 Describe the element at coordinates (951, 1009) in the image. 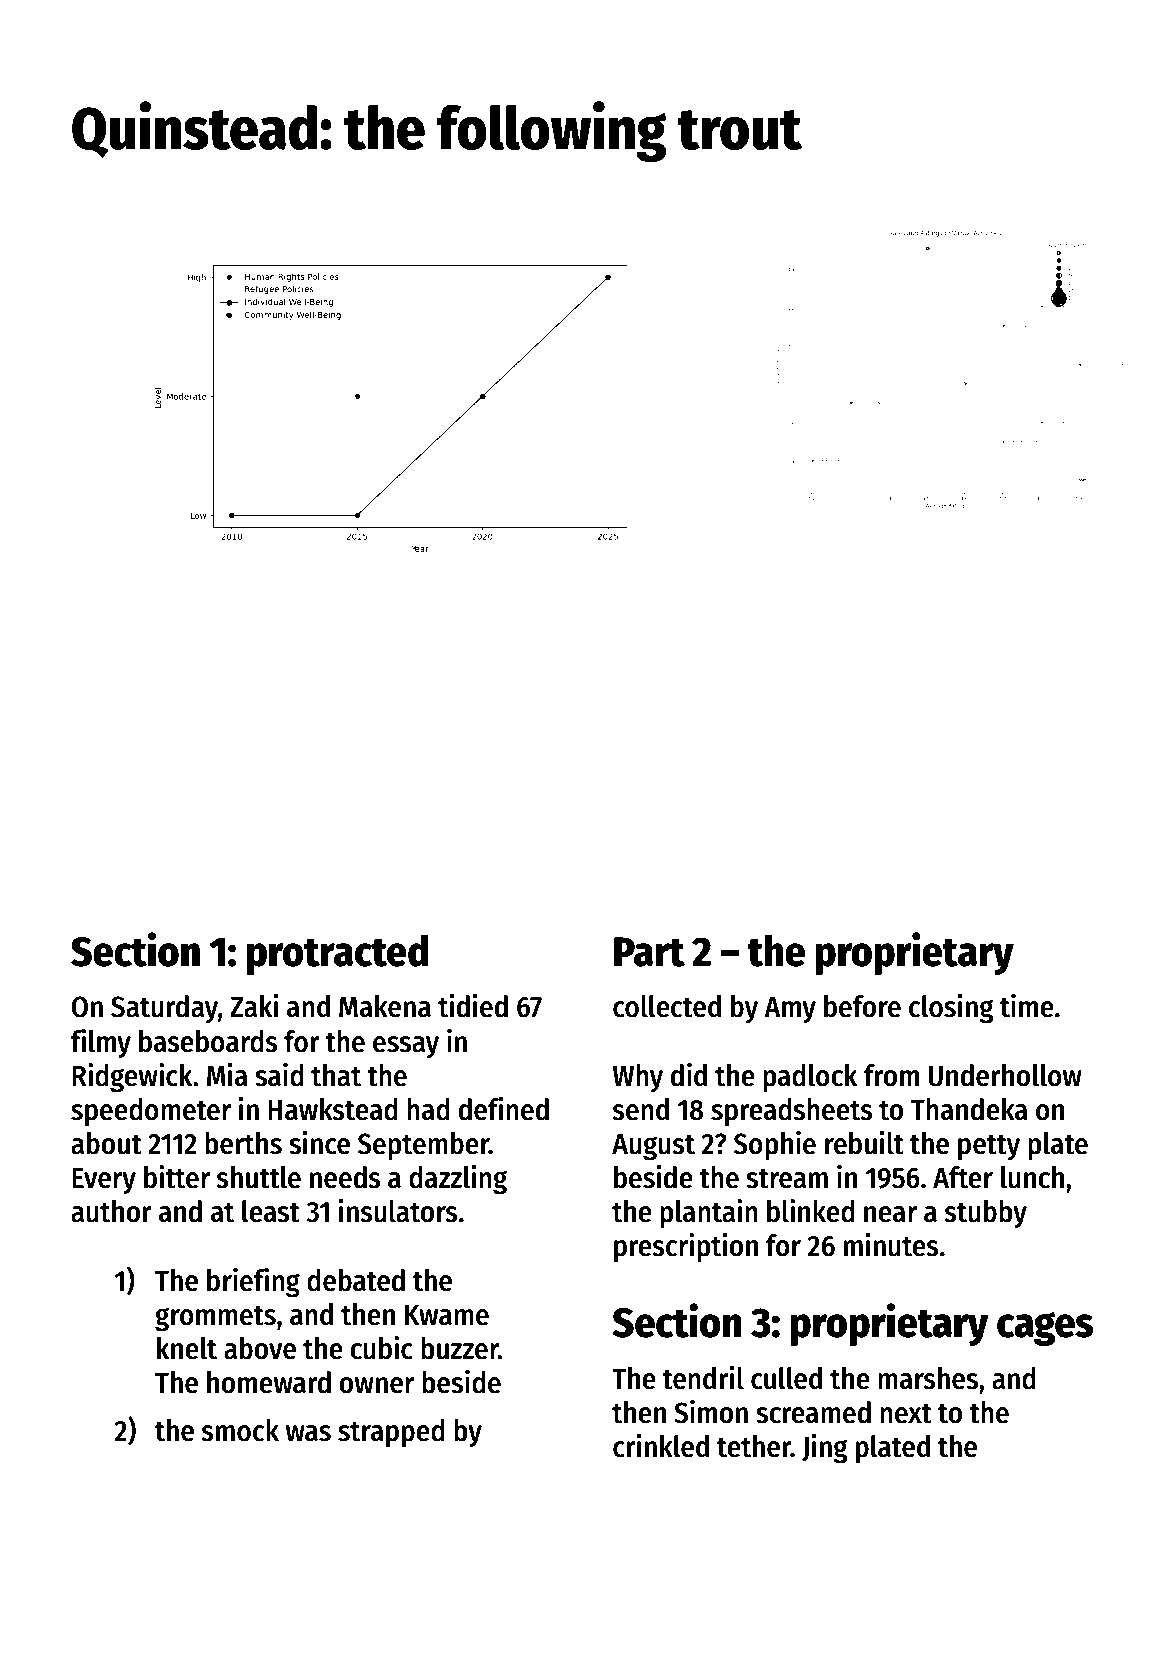

I see `closing` at that location.
